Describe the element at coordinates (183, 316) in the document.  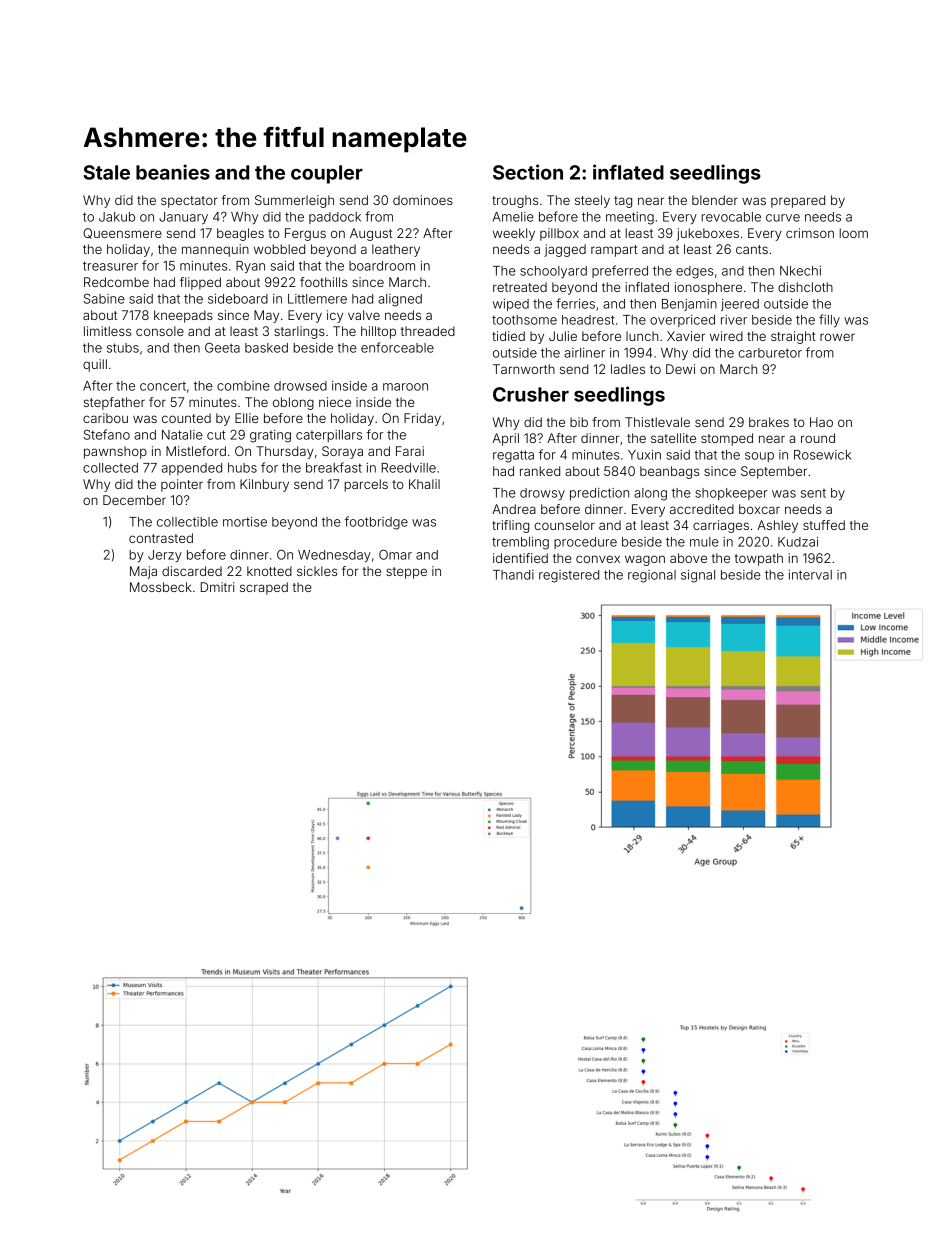
I see `kneepads` at that location.
